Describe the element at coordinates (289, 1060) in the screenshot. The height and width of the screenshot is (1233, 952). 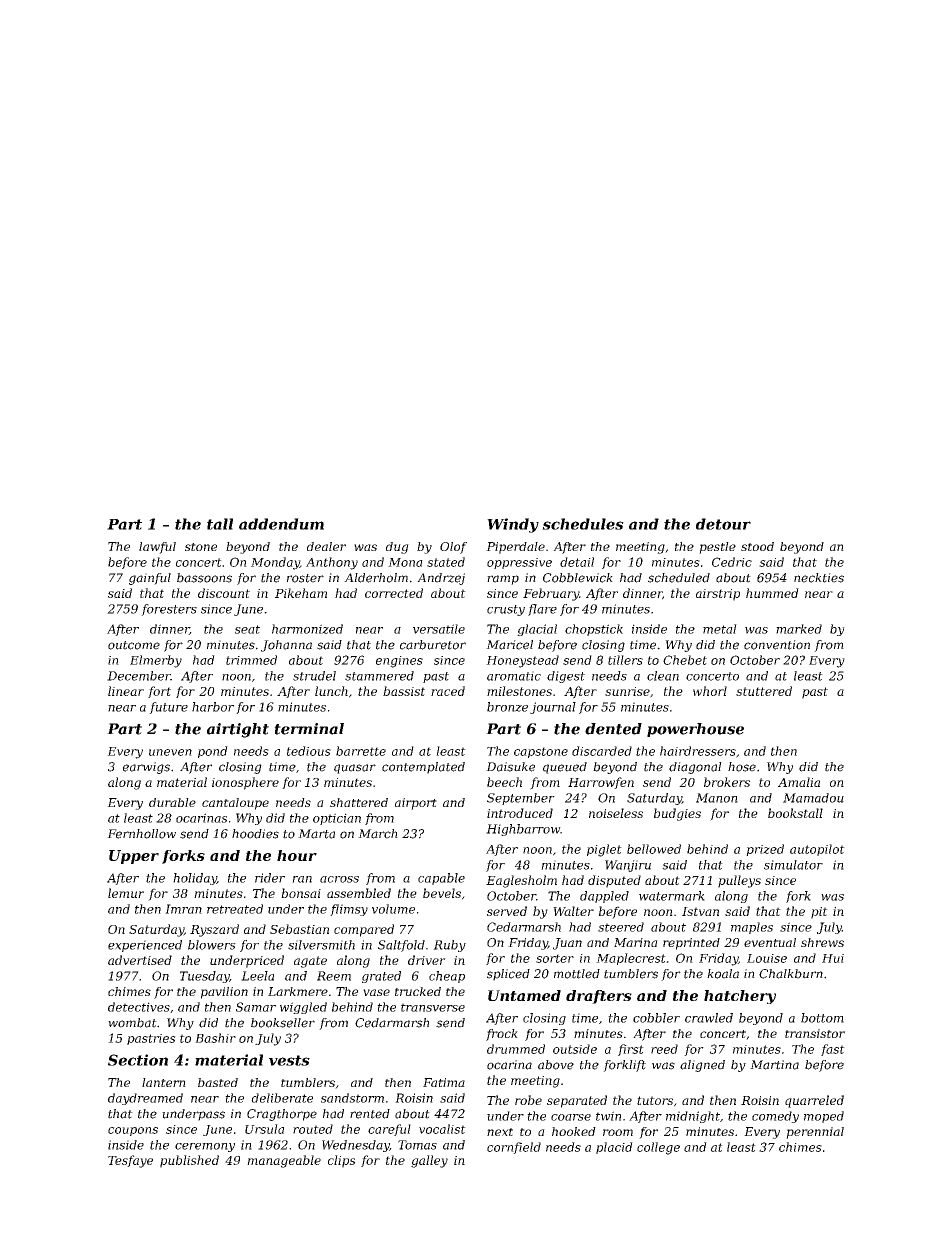
I see `vests` at that location.
